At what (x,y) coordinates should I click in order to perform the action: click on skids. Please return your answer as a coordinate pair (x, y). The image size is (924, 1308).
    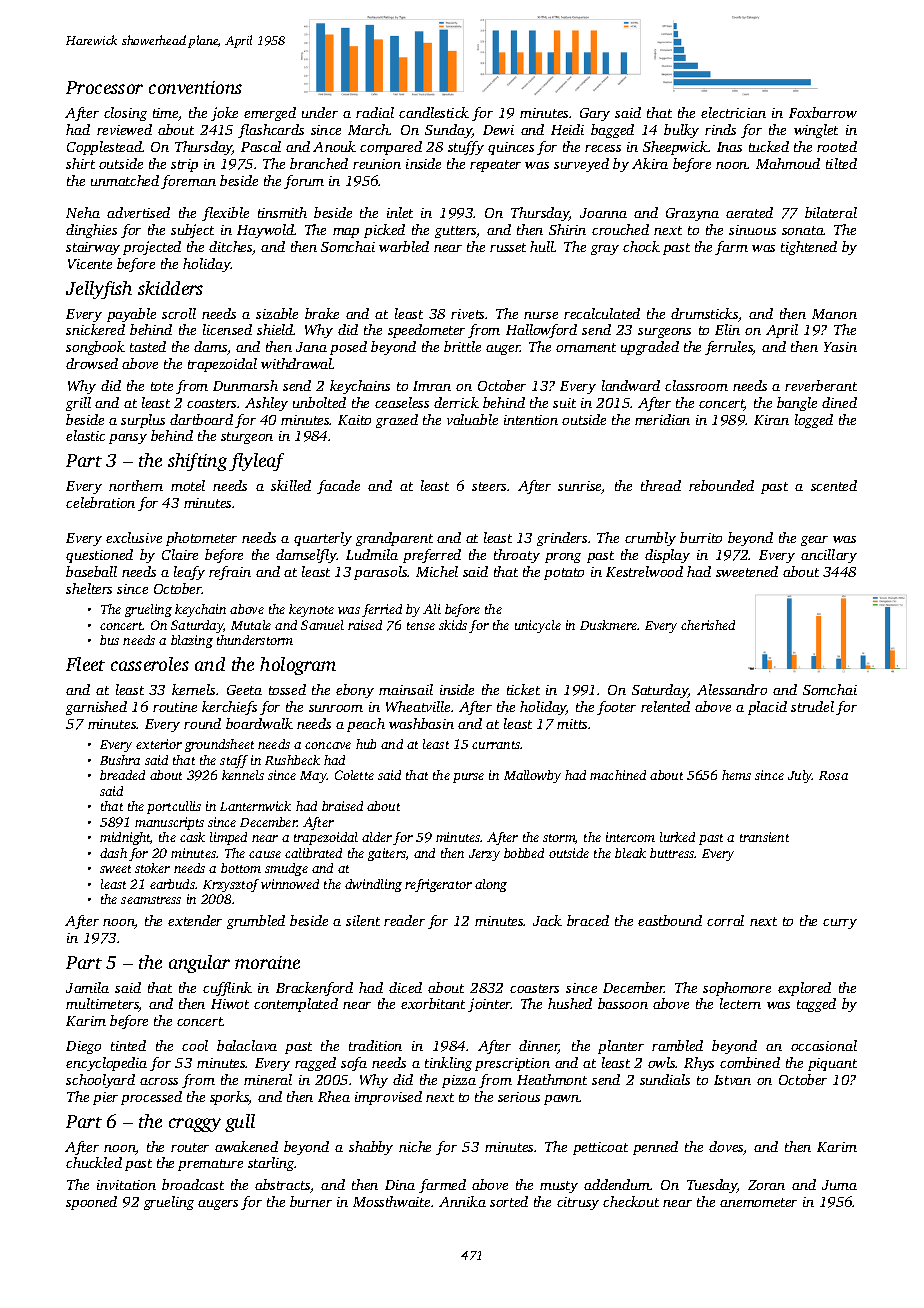
    Looking at the image, I should click on (453, 625).
